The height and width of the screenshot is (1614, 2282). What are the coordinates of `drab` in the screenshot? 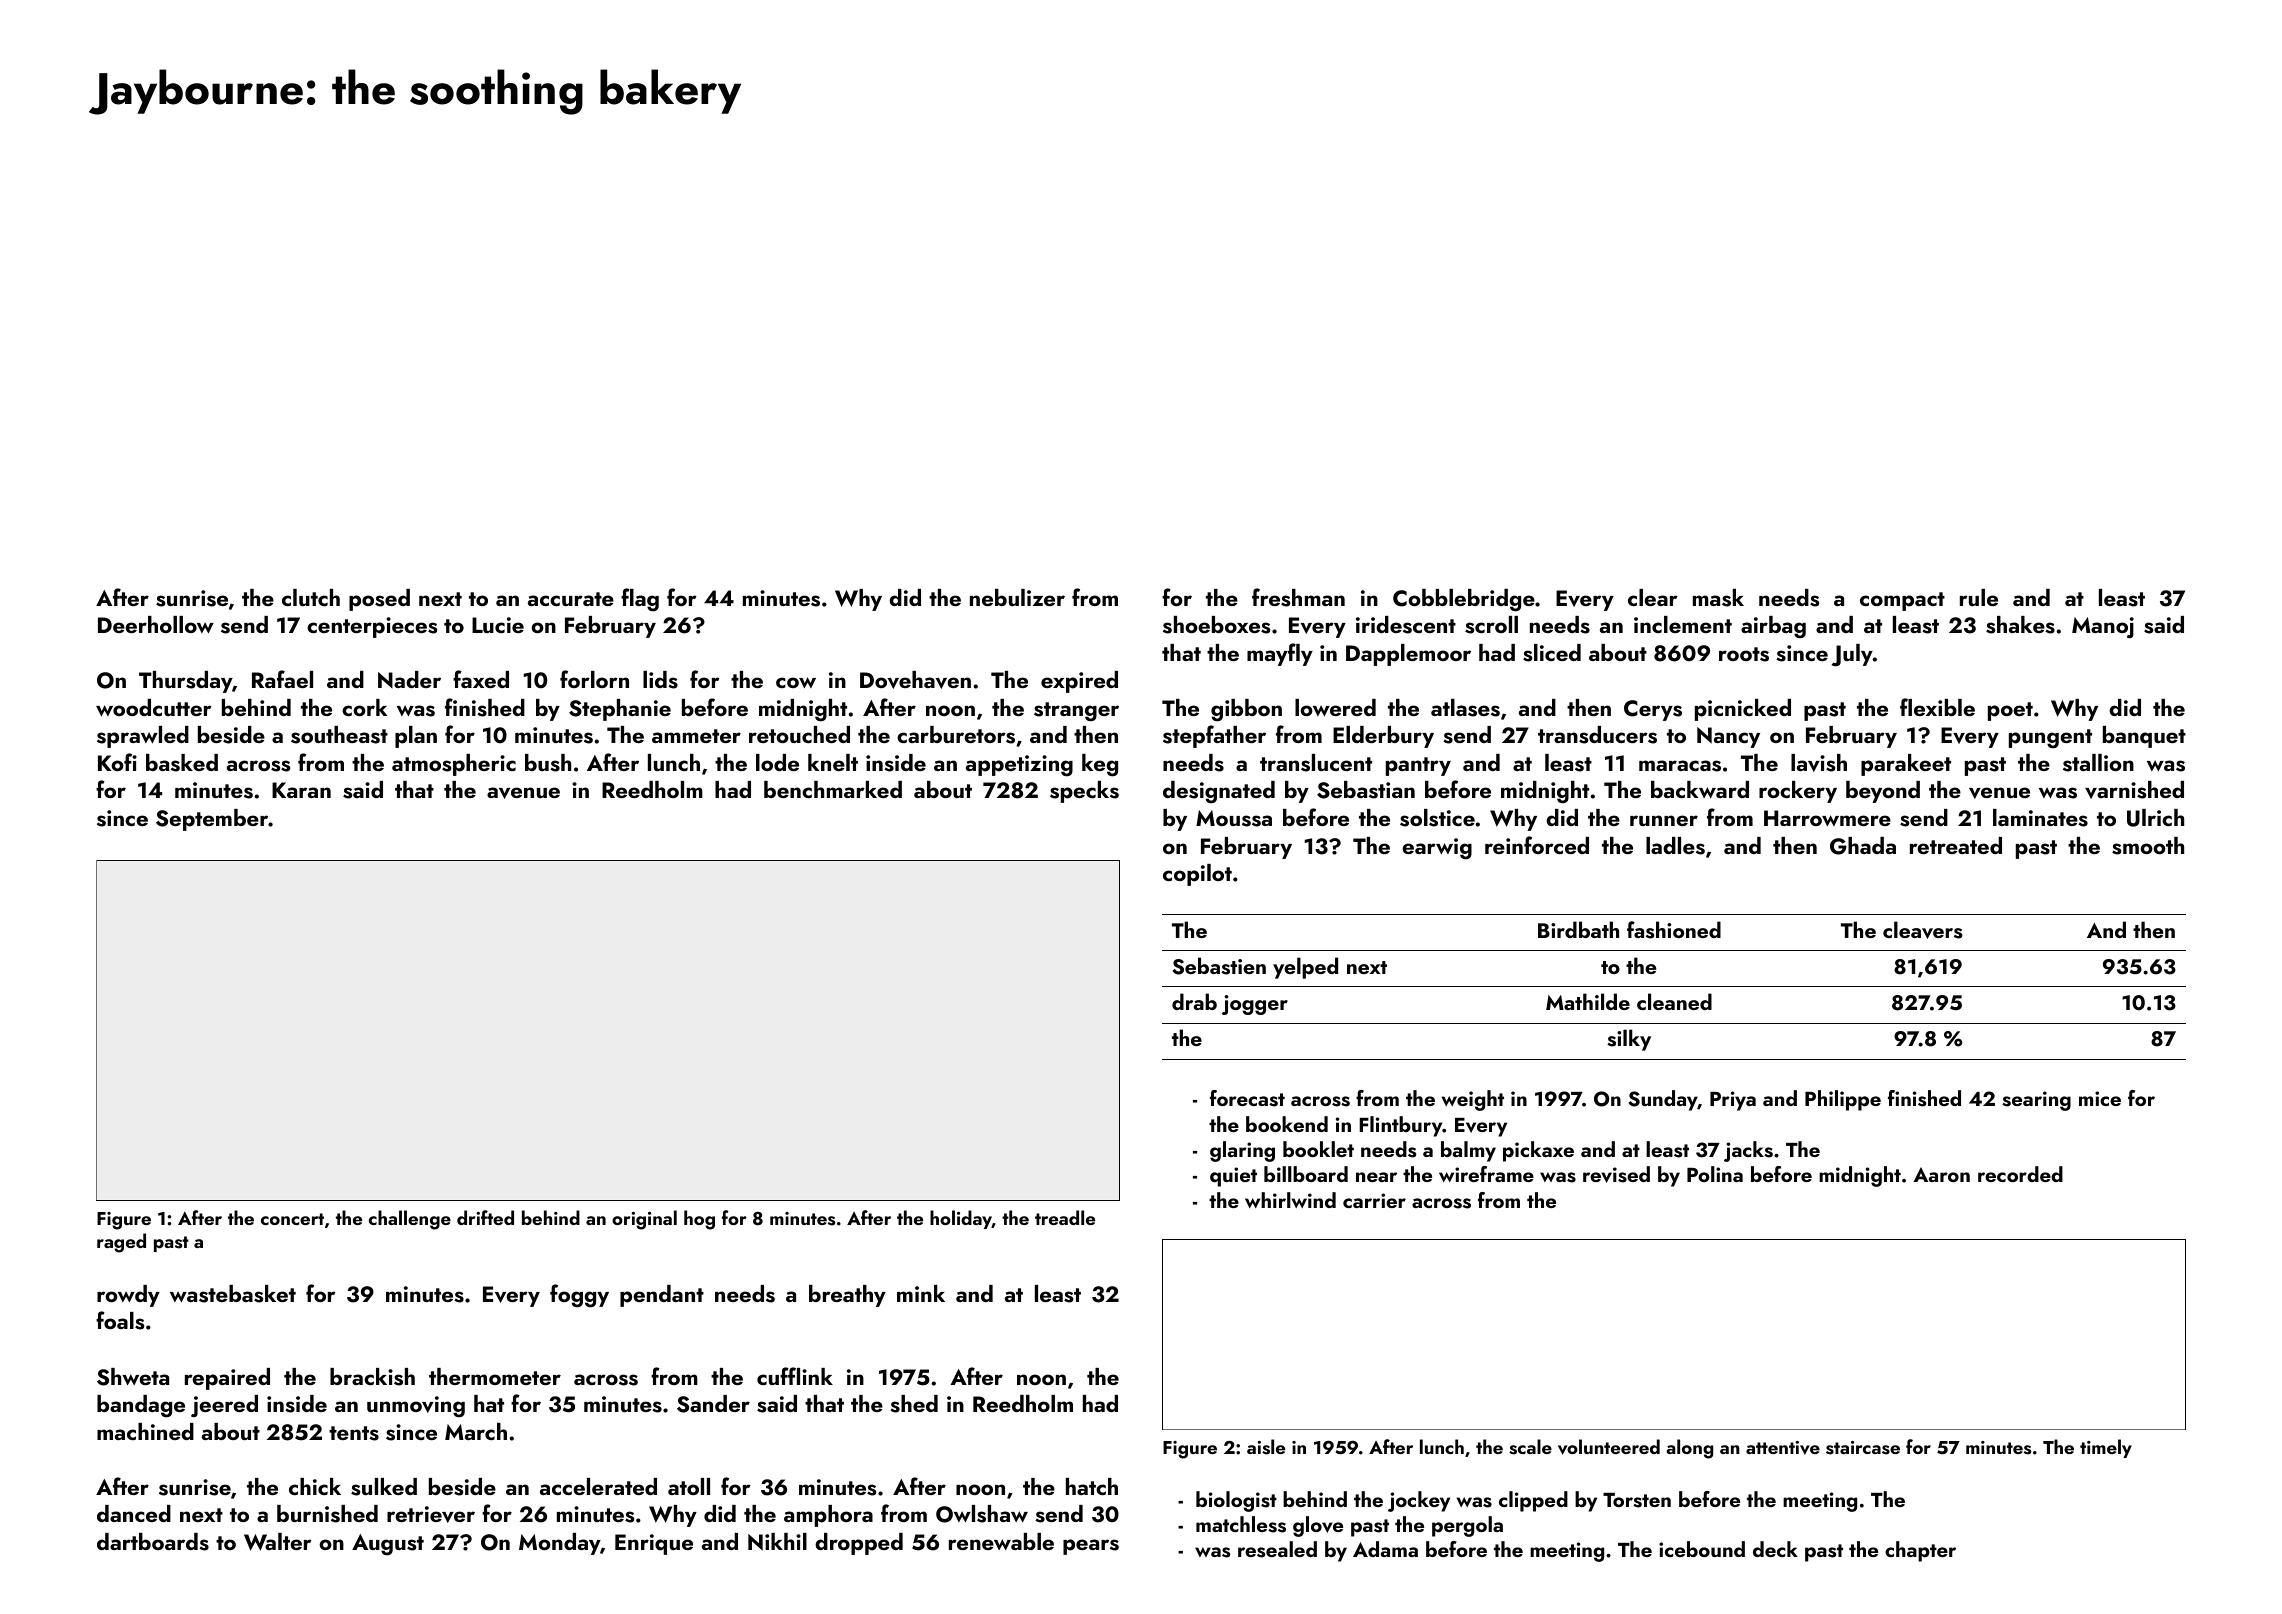 It's located at (1194, 1001).
